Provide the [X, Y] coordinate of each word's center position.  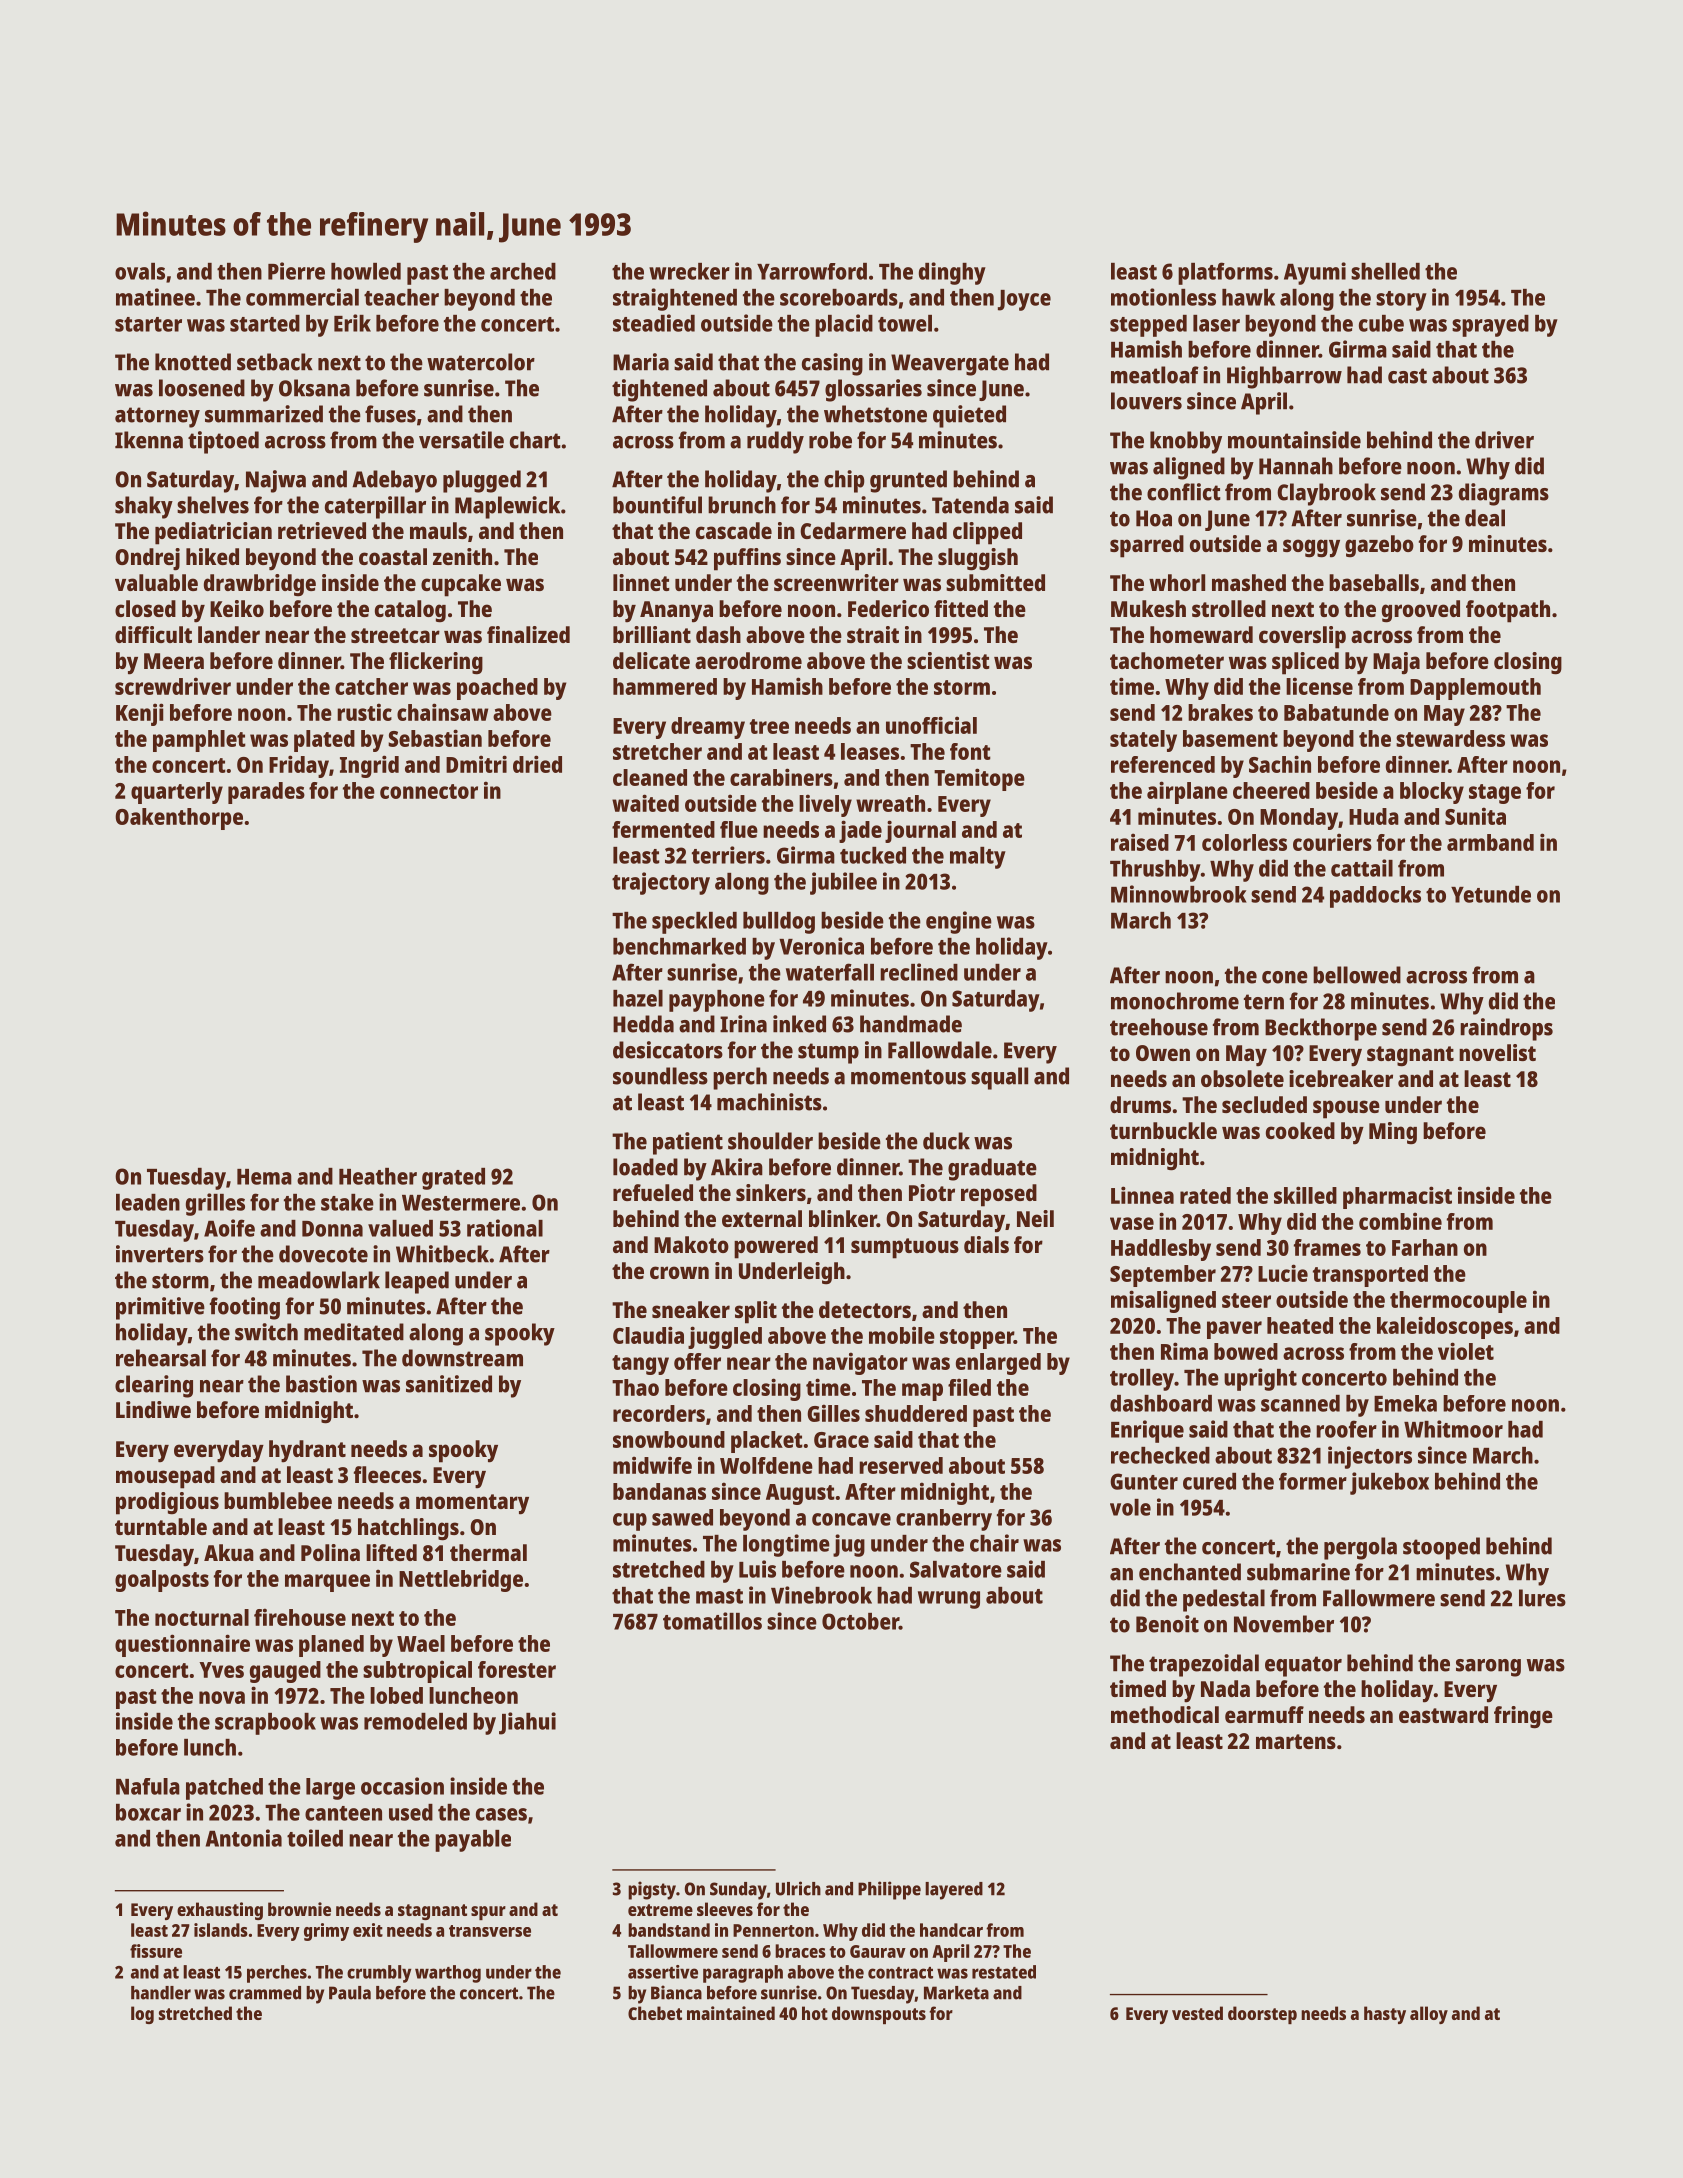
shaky [144, 507]
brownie [299, 1909]
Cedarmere [853, 530]
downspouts [879, 2015]
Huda [1374, 816]
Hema [264, 1177]
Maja [1396, 663]
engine [959, 922]
